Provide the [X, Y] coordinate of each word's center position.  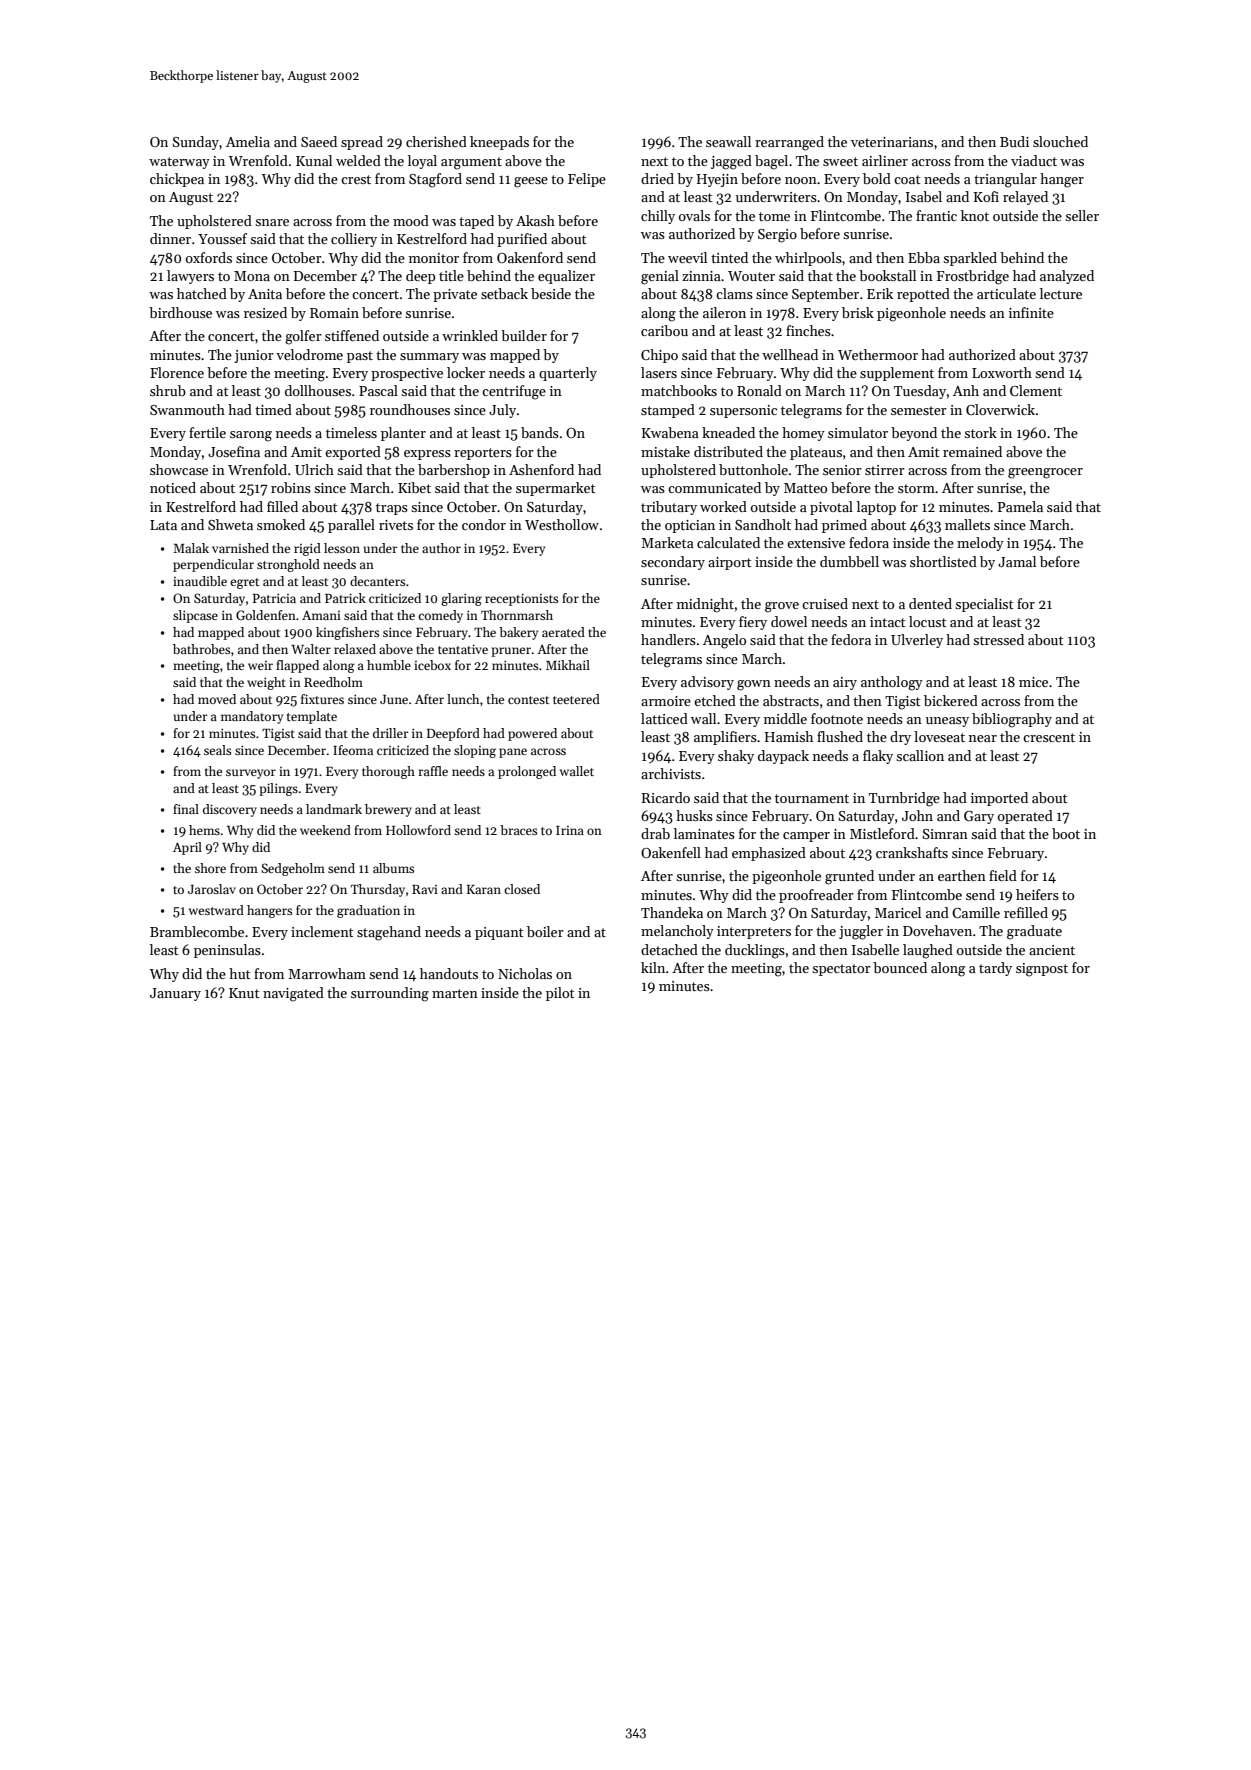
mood [411, 220]
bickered [951, 700]
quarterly [568, 374]
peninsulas [227, 951]
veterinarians [892, 142]
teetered [576, 699]
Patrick [345, 598]
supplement [897, 374]
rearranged [789, 143]
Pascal [378, 390]
